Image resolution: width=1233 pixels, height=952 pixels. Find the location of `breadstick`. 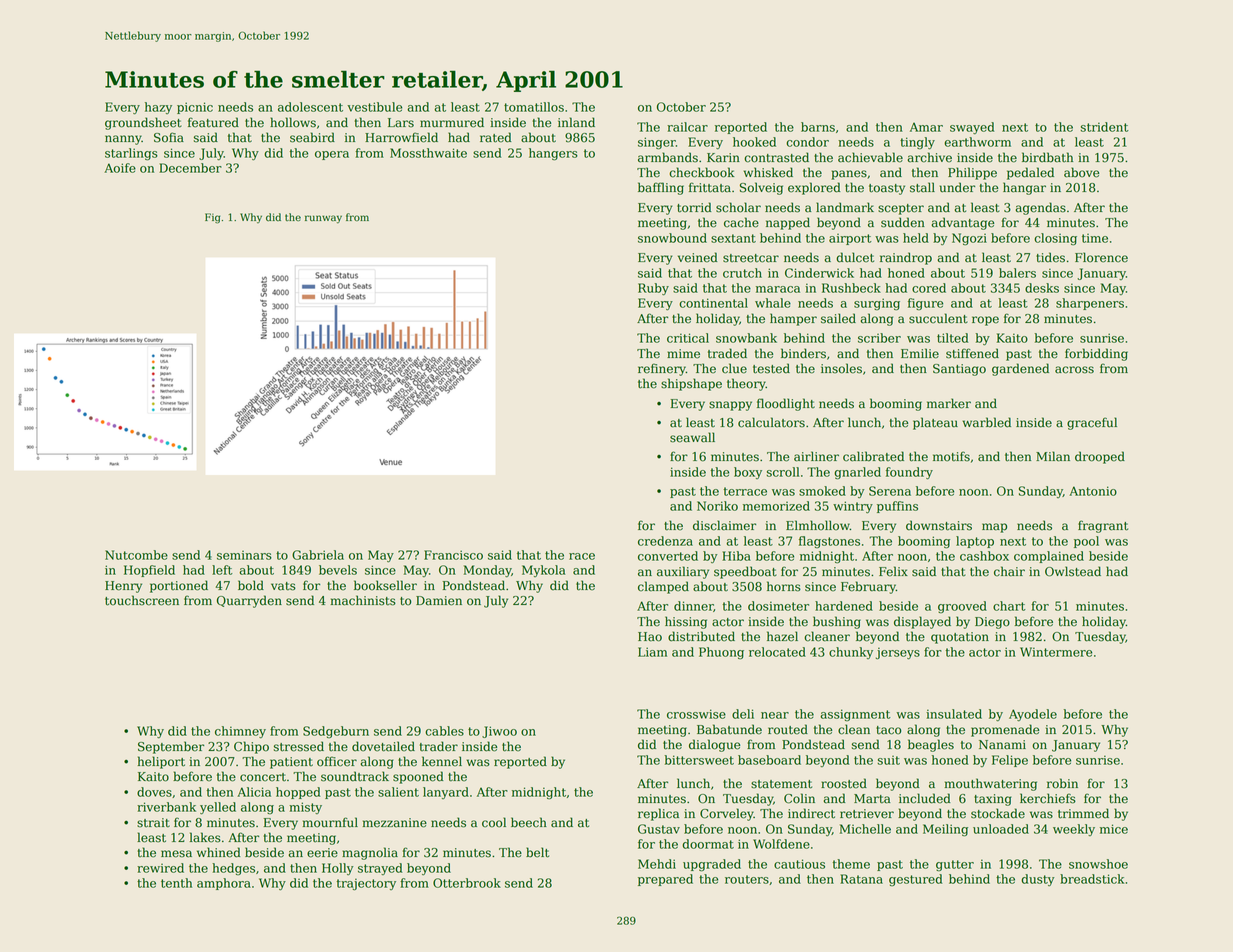

breadstick is located at coordinates (1092, 879).
